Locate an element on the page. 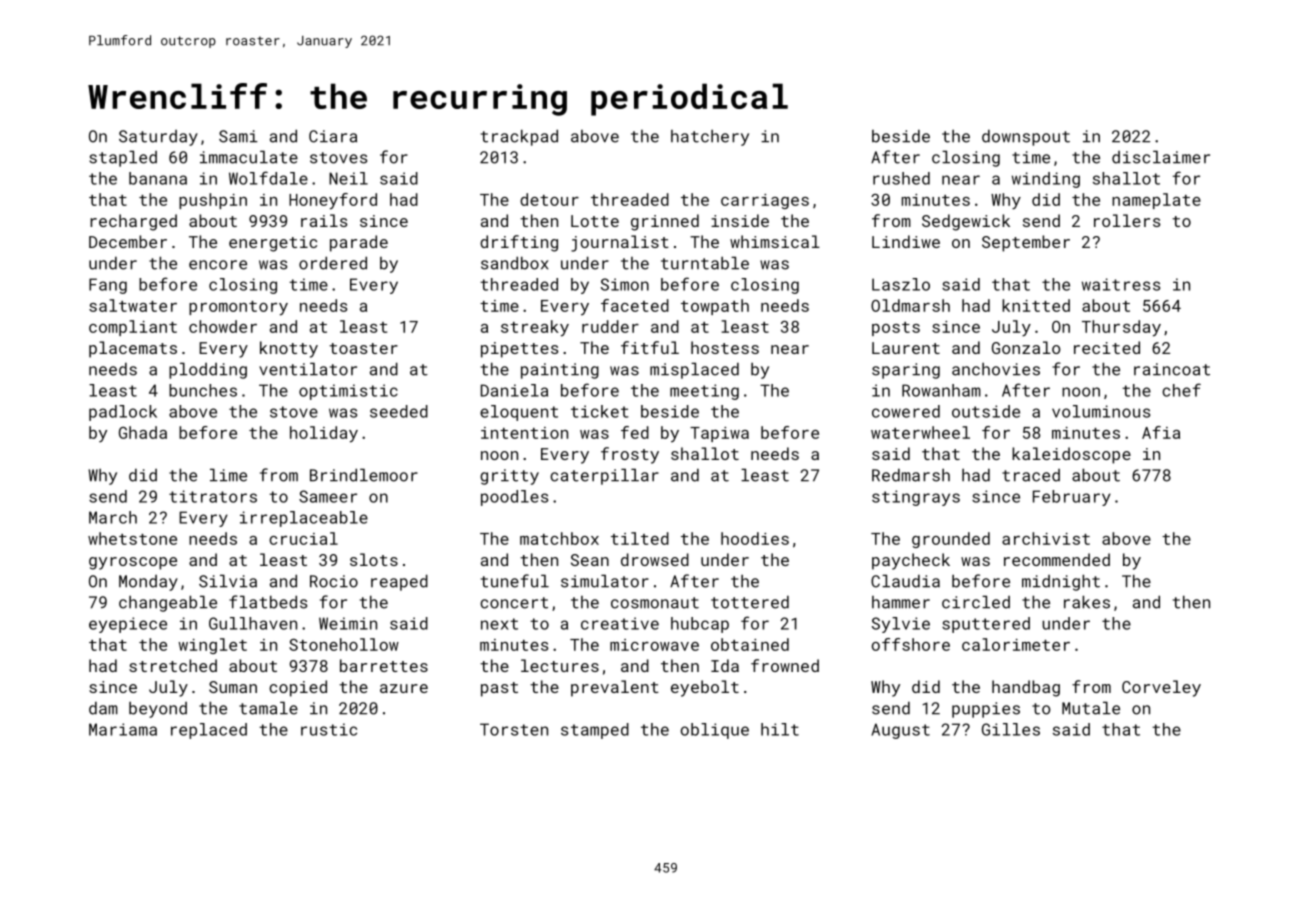  rudder is located at coordinates (610, 326).
